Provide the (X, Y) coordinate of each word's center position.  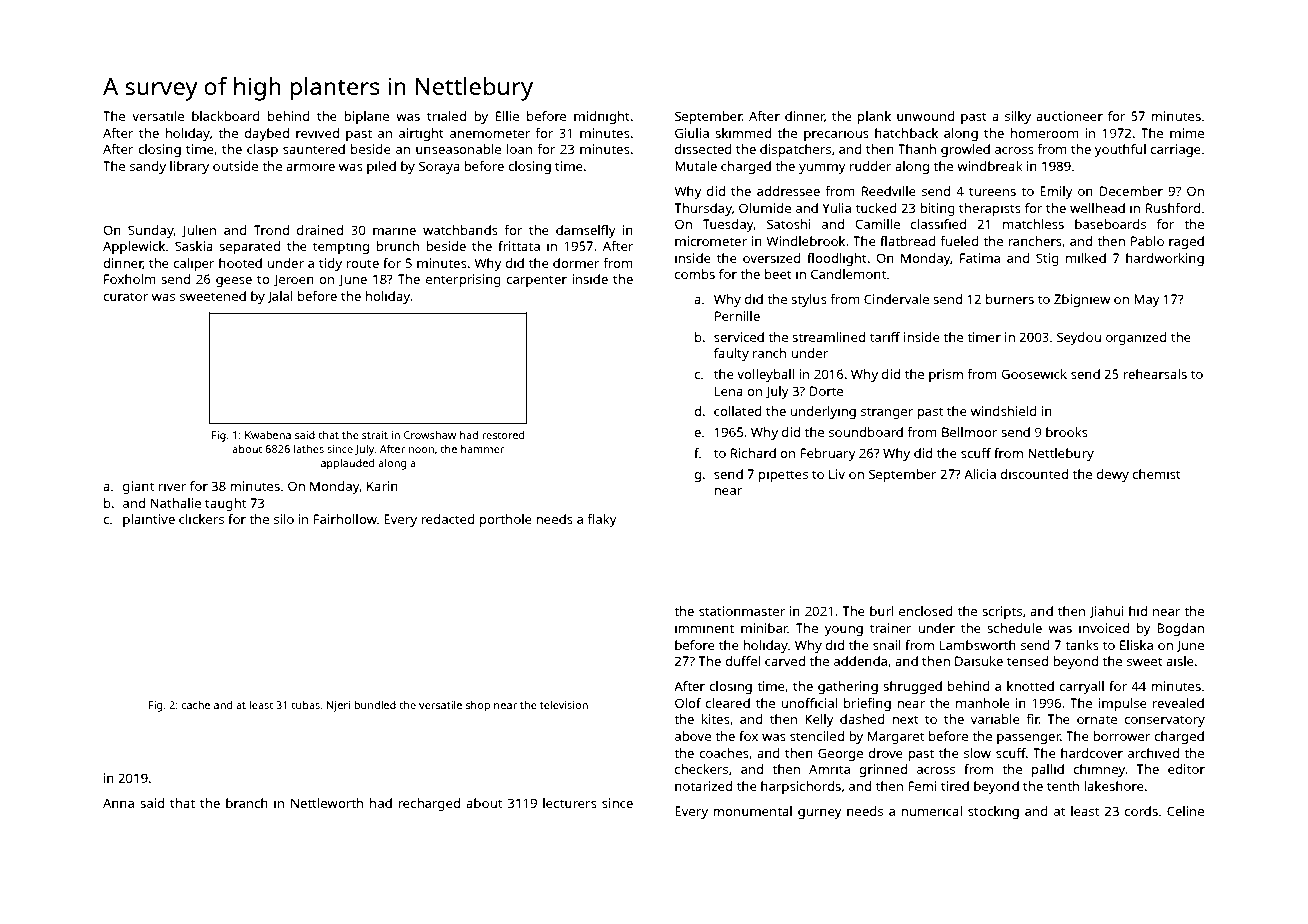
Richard (753, 453)
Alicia (980, 474)
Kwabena (268, 435)
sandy (148, 167)
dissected (703, 149)
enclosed (926, 611)
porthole (505, 520)
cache (195, 705)
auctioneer (1069, 116)
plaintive (149, 520)
